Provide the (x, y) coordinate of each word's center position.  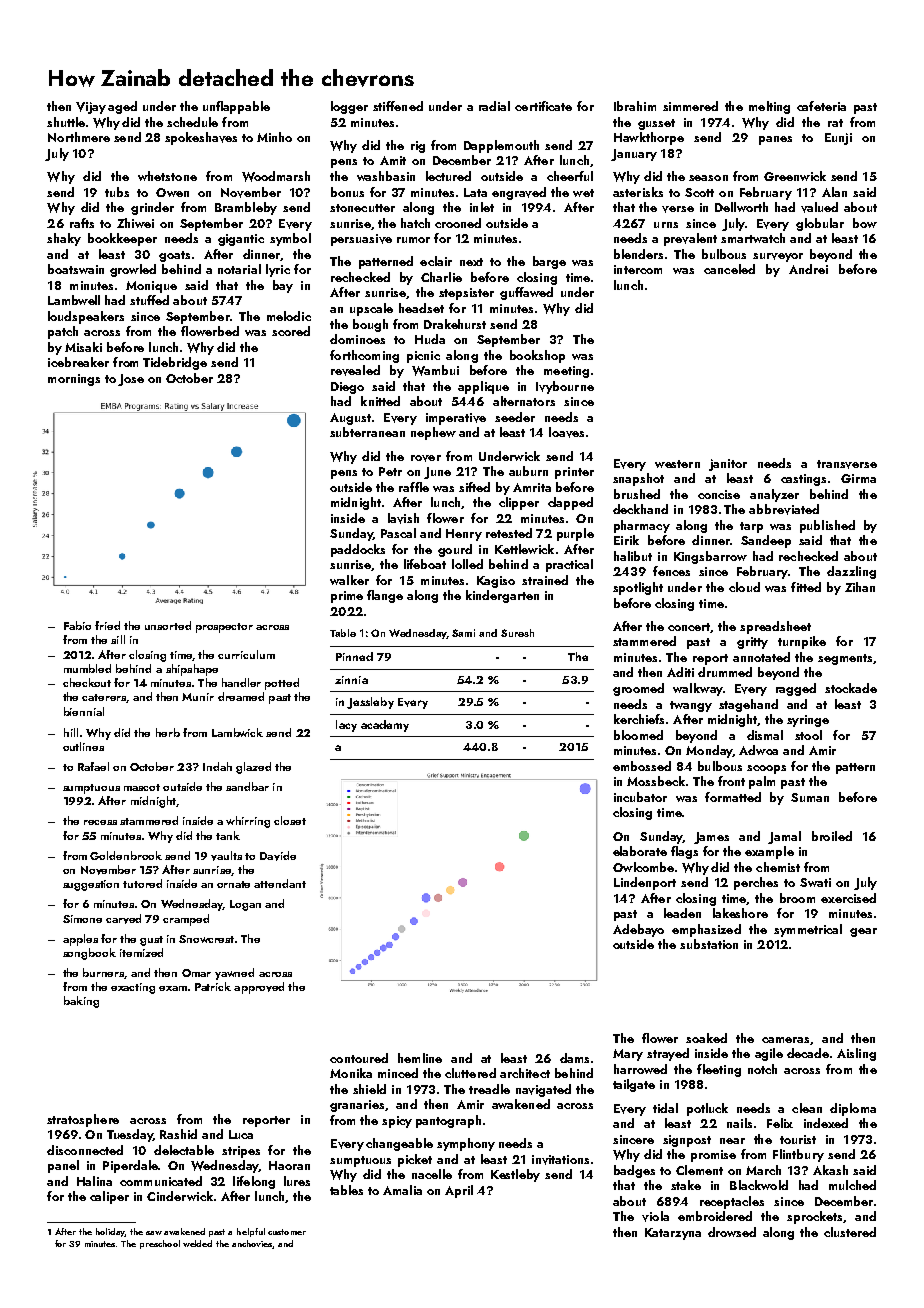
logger (349, 107)
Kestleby (515, 1175)
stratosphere (83, 1120)
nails (739, 1123)
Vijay (91, 108)
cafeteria (821, 106)
